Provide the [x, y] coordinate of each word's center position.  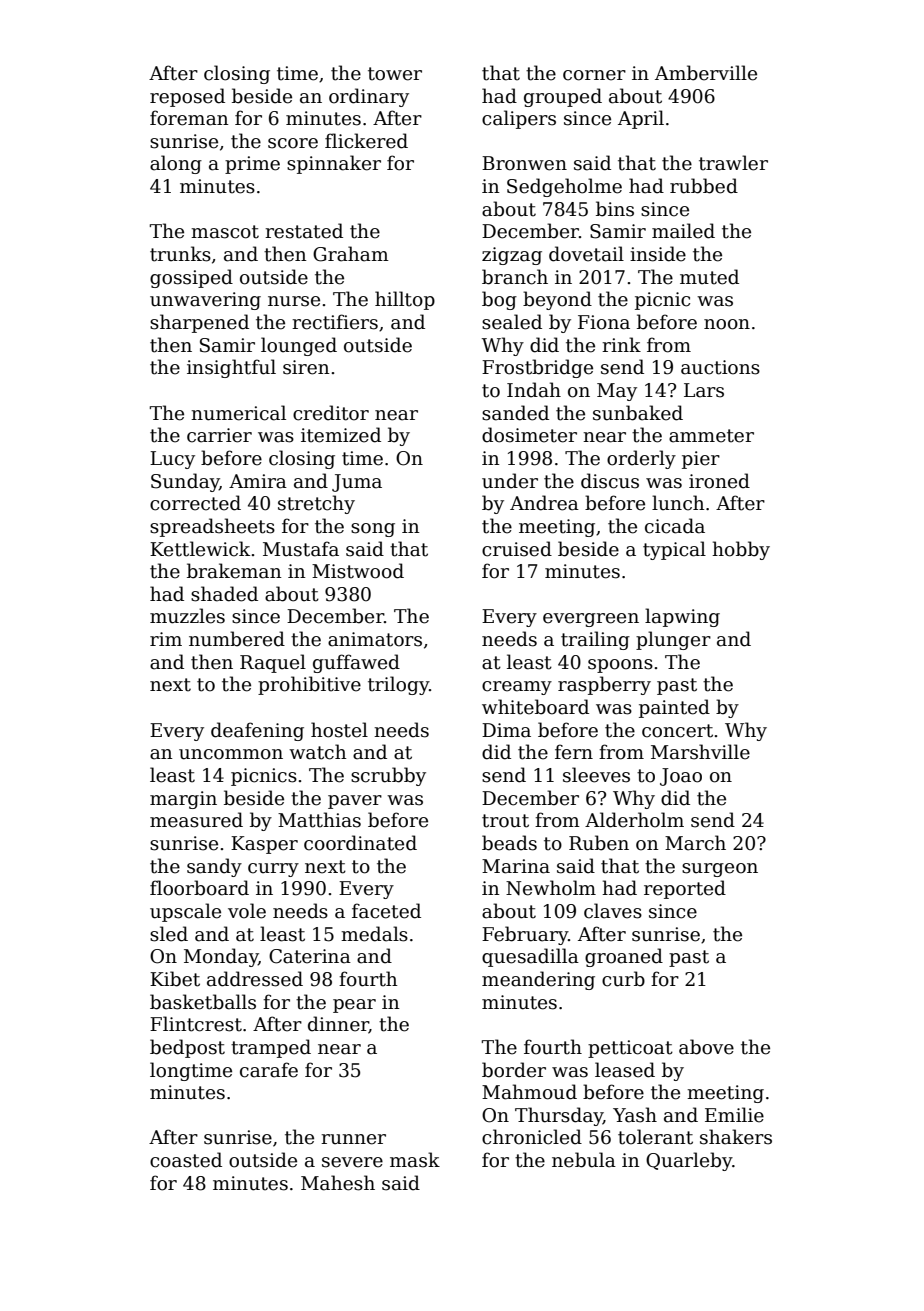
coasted [186, 1160]
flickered [366, 141]
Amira [258, 481]
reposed [187, 97]
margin [183, 800]
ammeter [711, 436]
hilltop [405, 300]
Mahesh [338, 1183]
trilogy [398, 685]
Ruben [599, 843]
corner [594, 75]
